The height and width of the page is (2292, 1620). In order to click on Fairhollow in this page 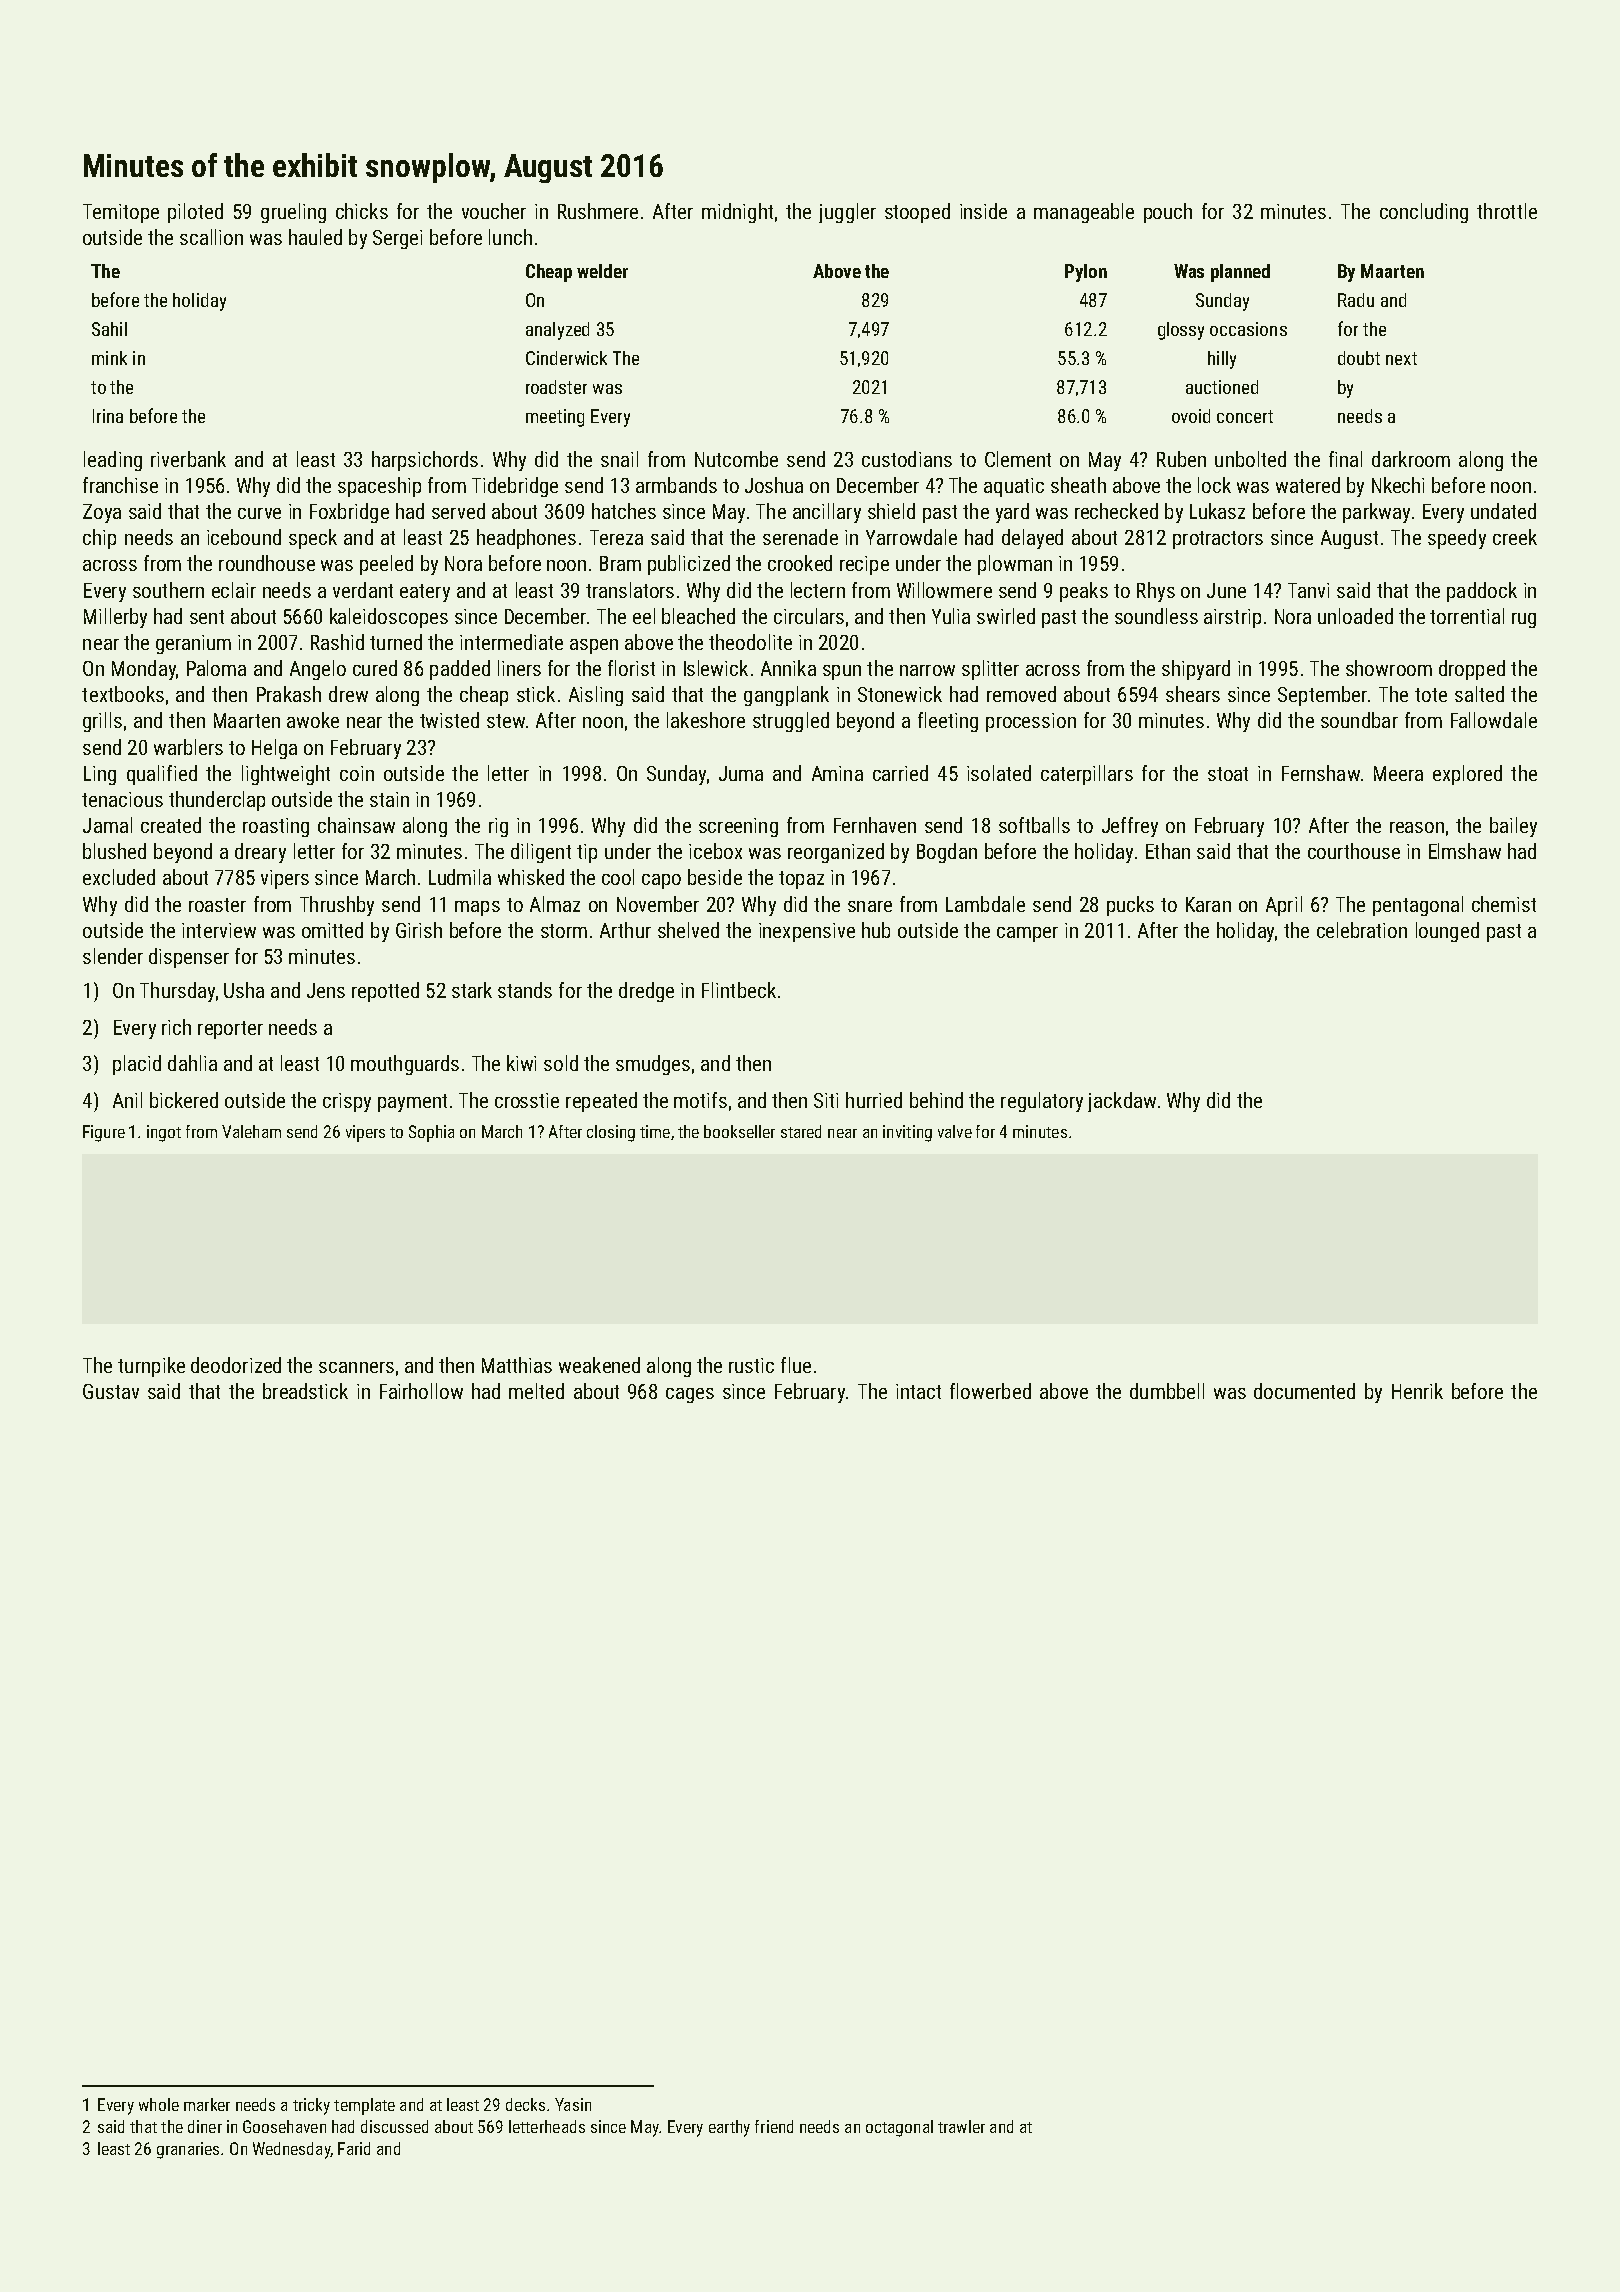, I will do `click(421, 1391)`.
